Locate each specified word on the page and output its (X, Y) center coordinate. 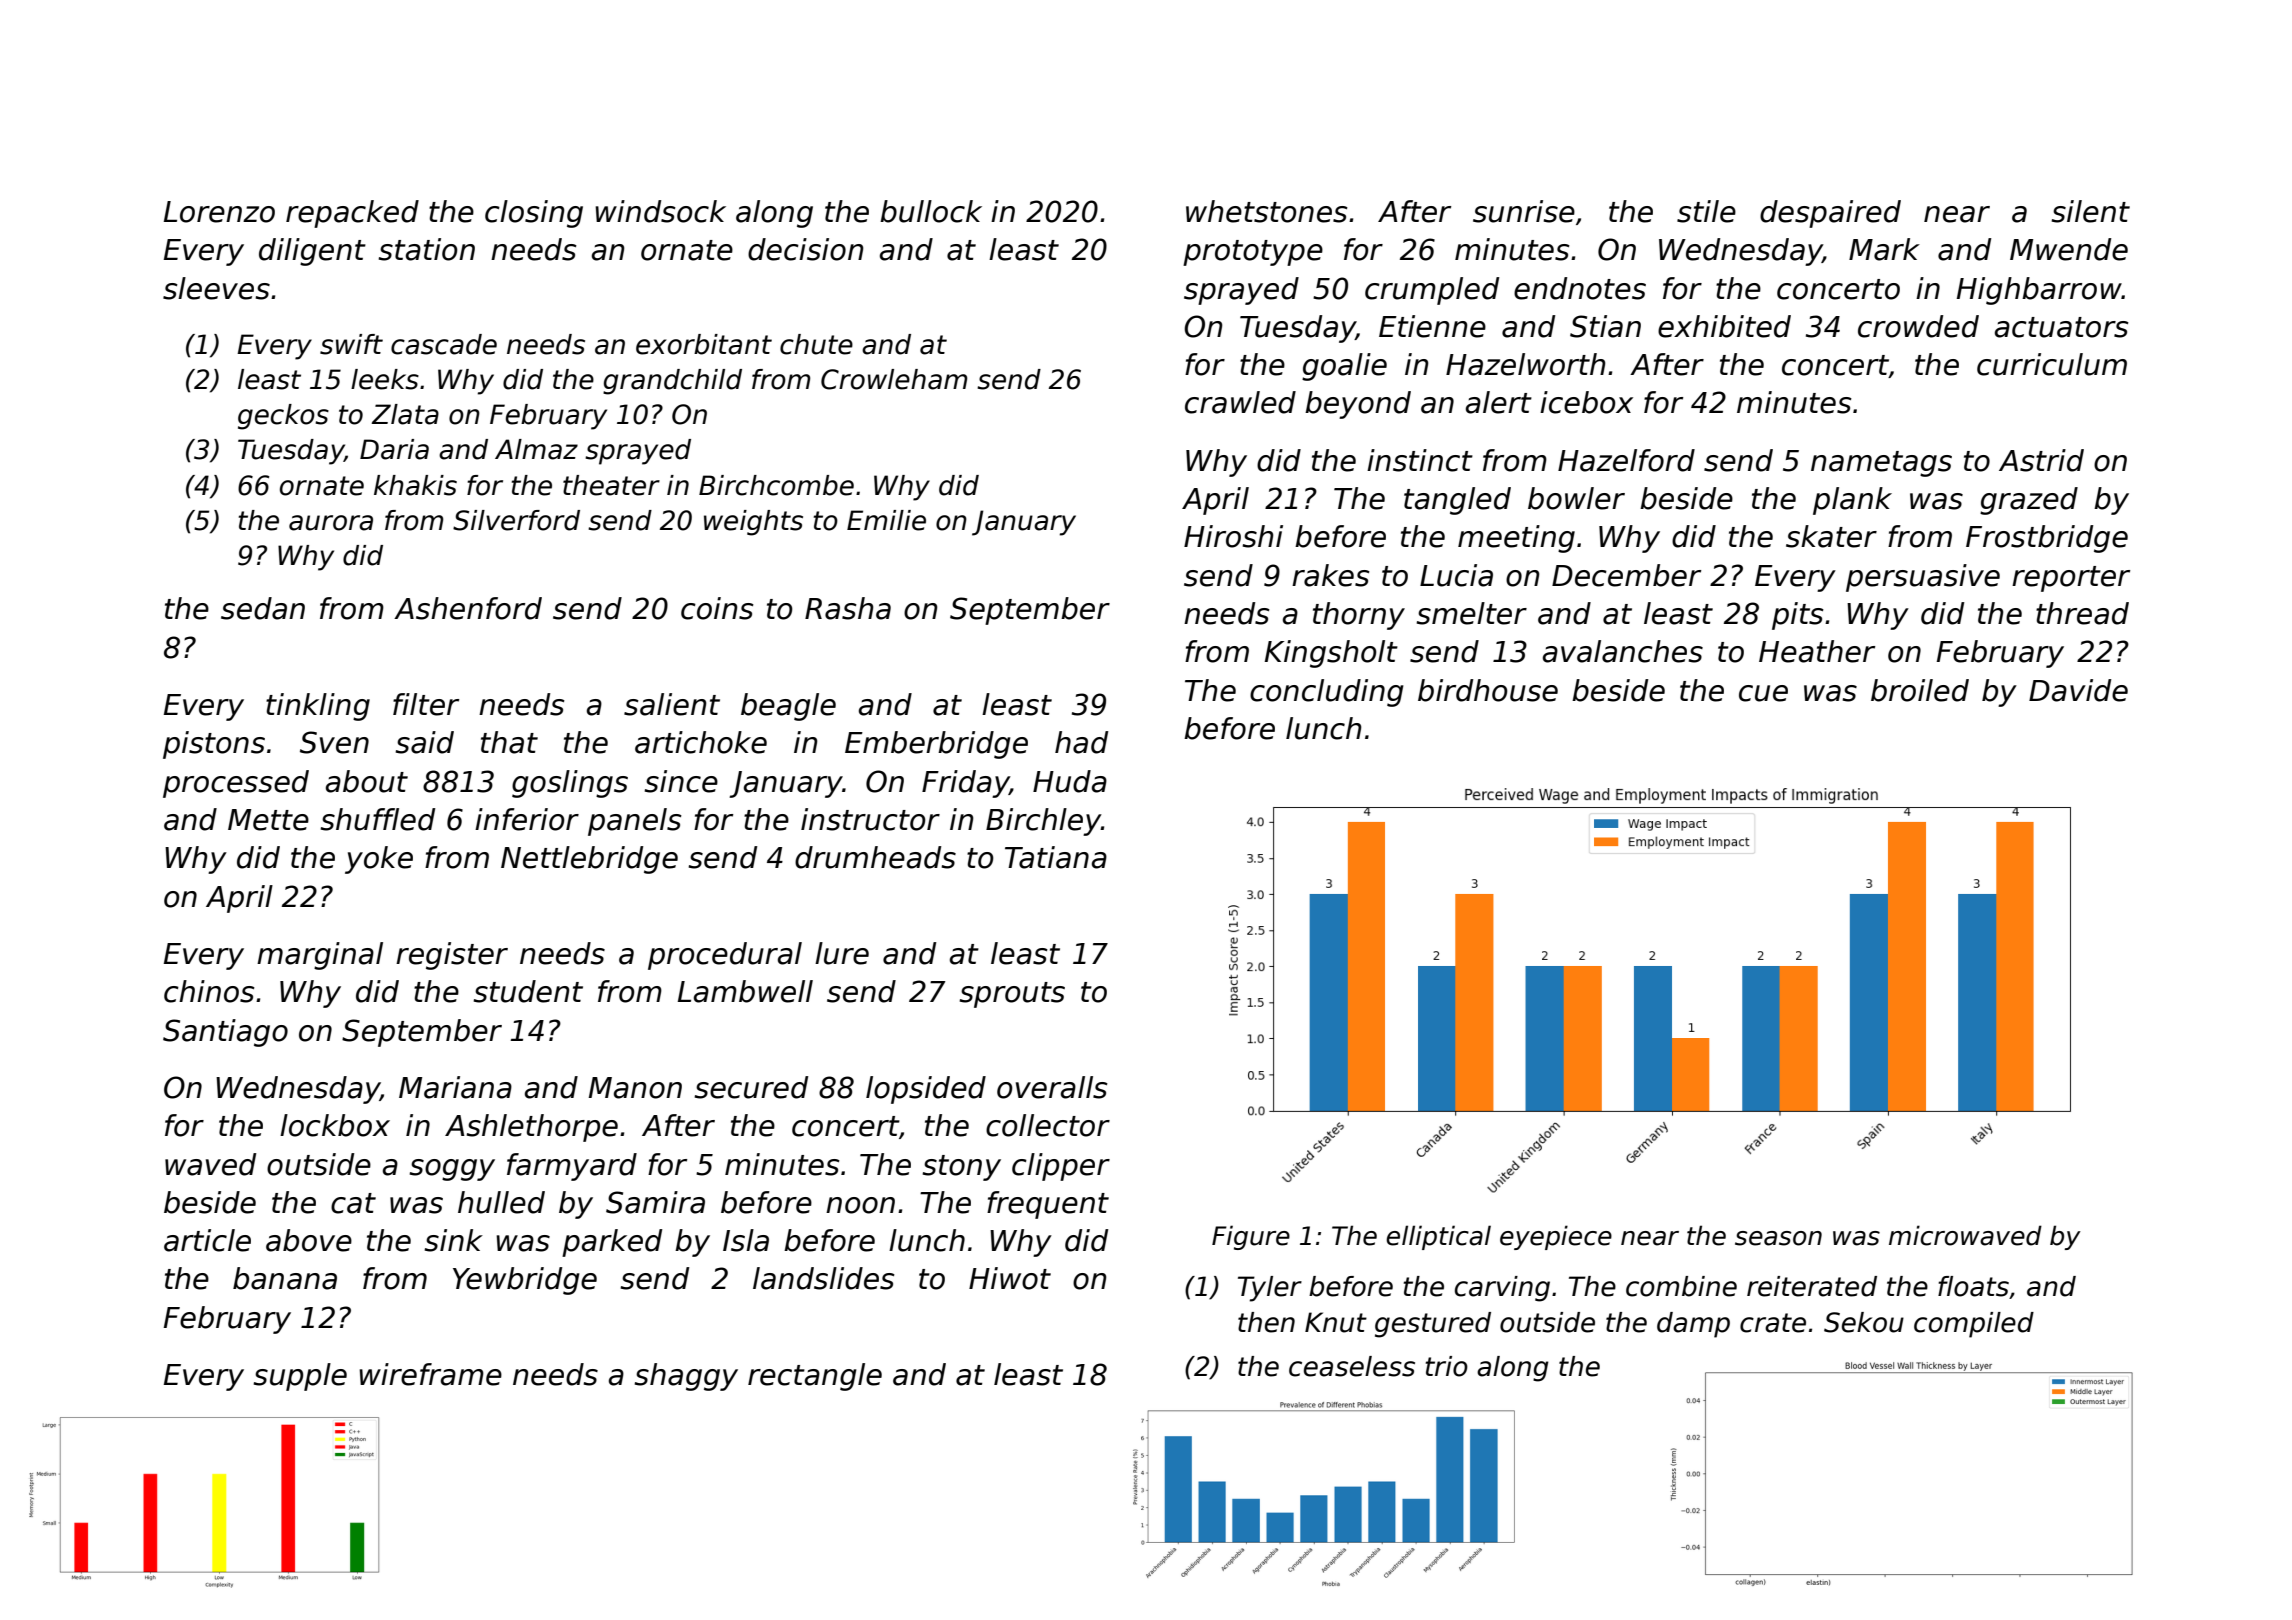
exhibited (1724, 326)
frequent (1048, 1205)
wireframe (430, 1374)
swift (351, 344)
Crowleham (894, 379)
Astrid (2041, 460)
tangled (1457, 501)
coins (717, 608)
